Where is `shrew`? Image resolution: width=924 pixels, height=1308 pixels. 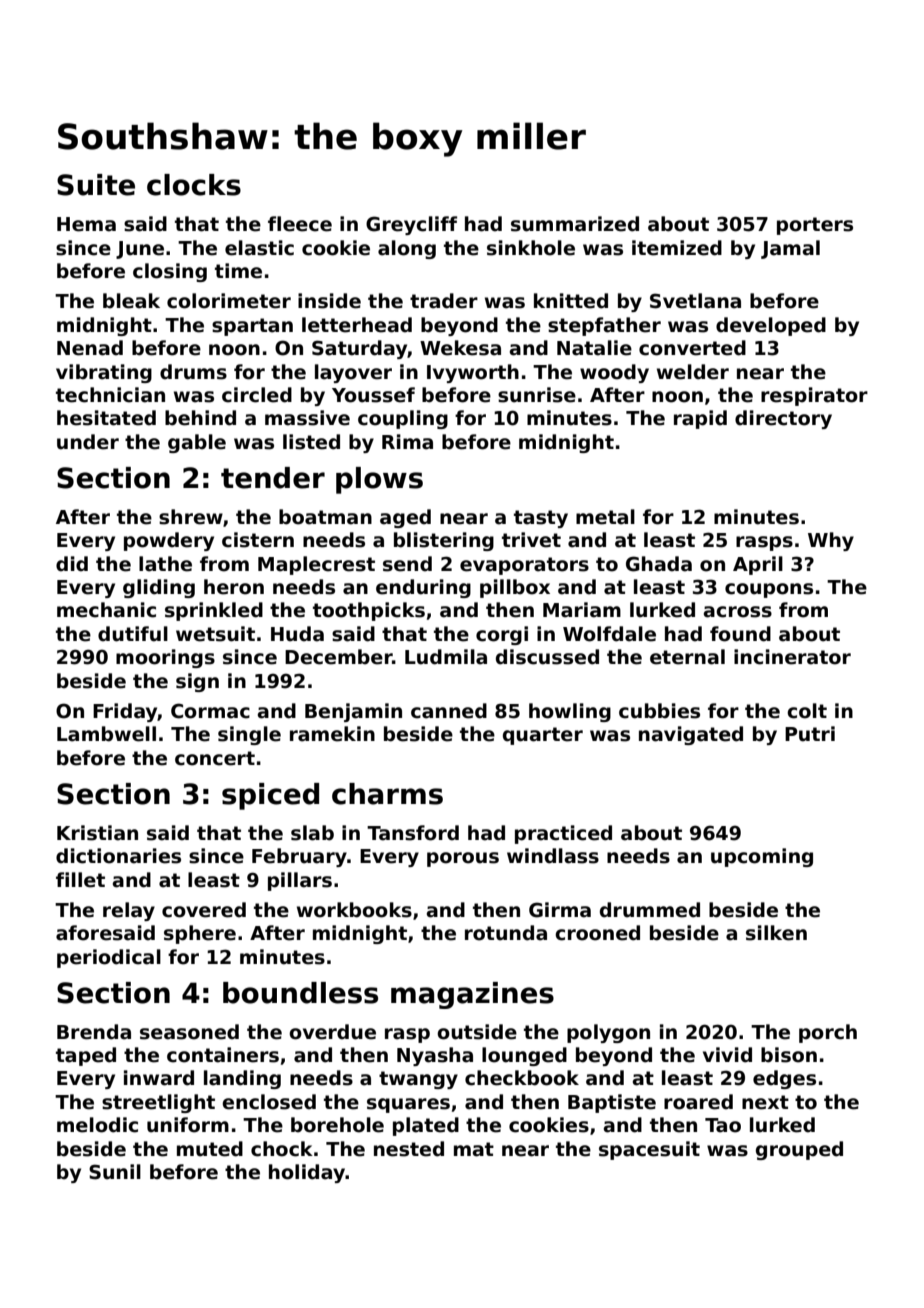
shrew is located at coordinates (191, 517).
